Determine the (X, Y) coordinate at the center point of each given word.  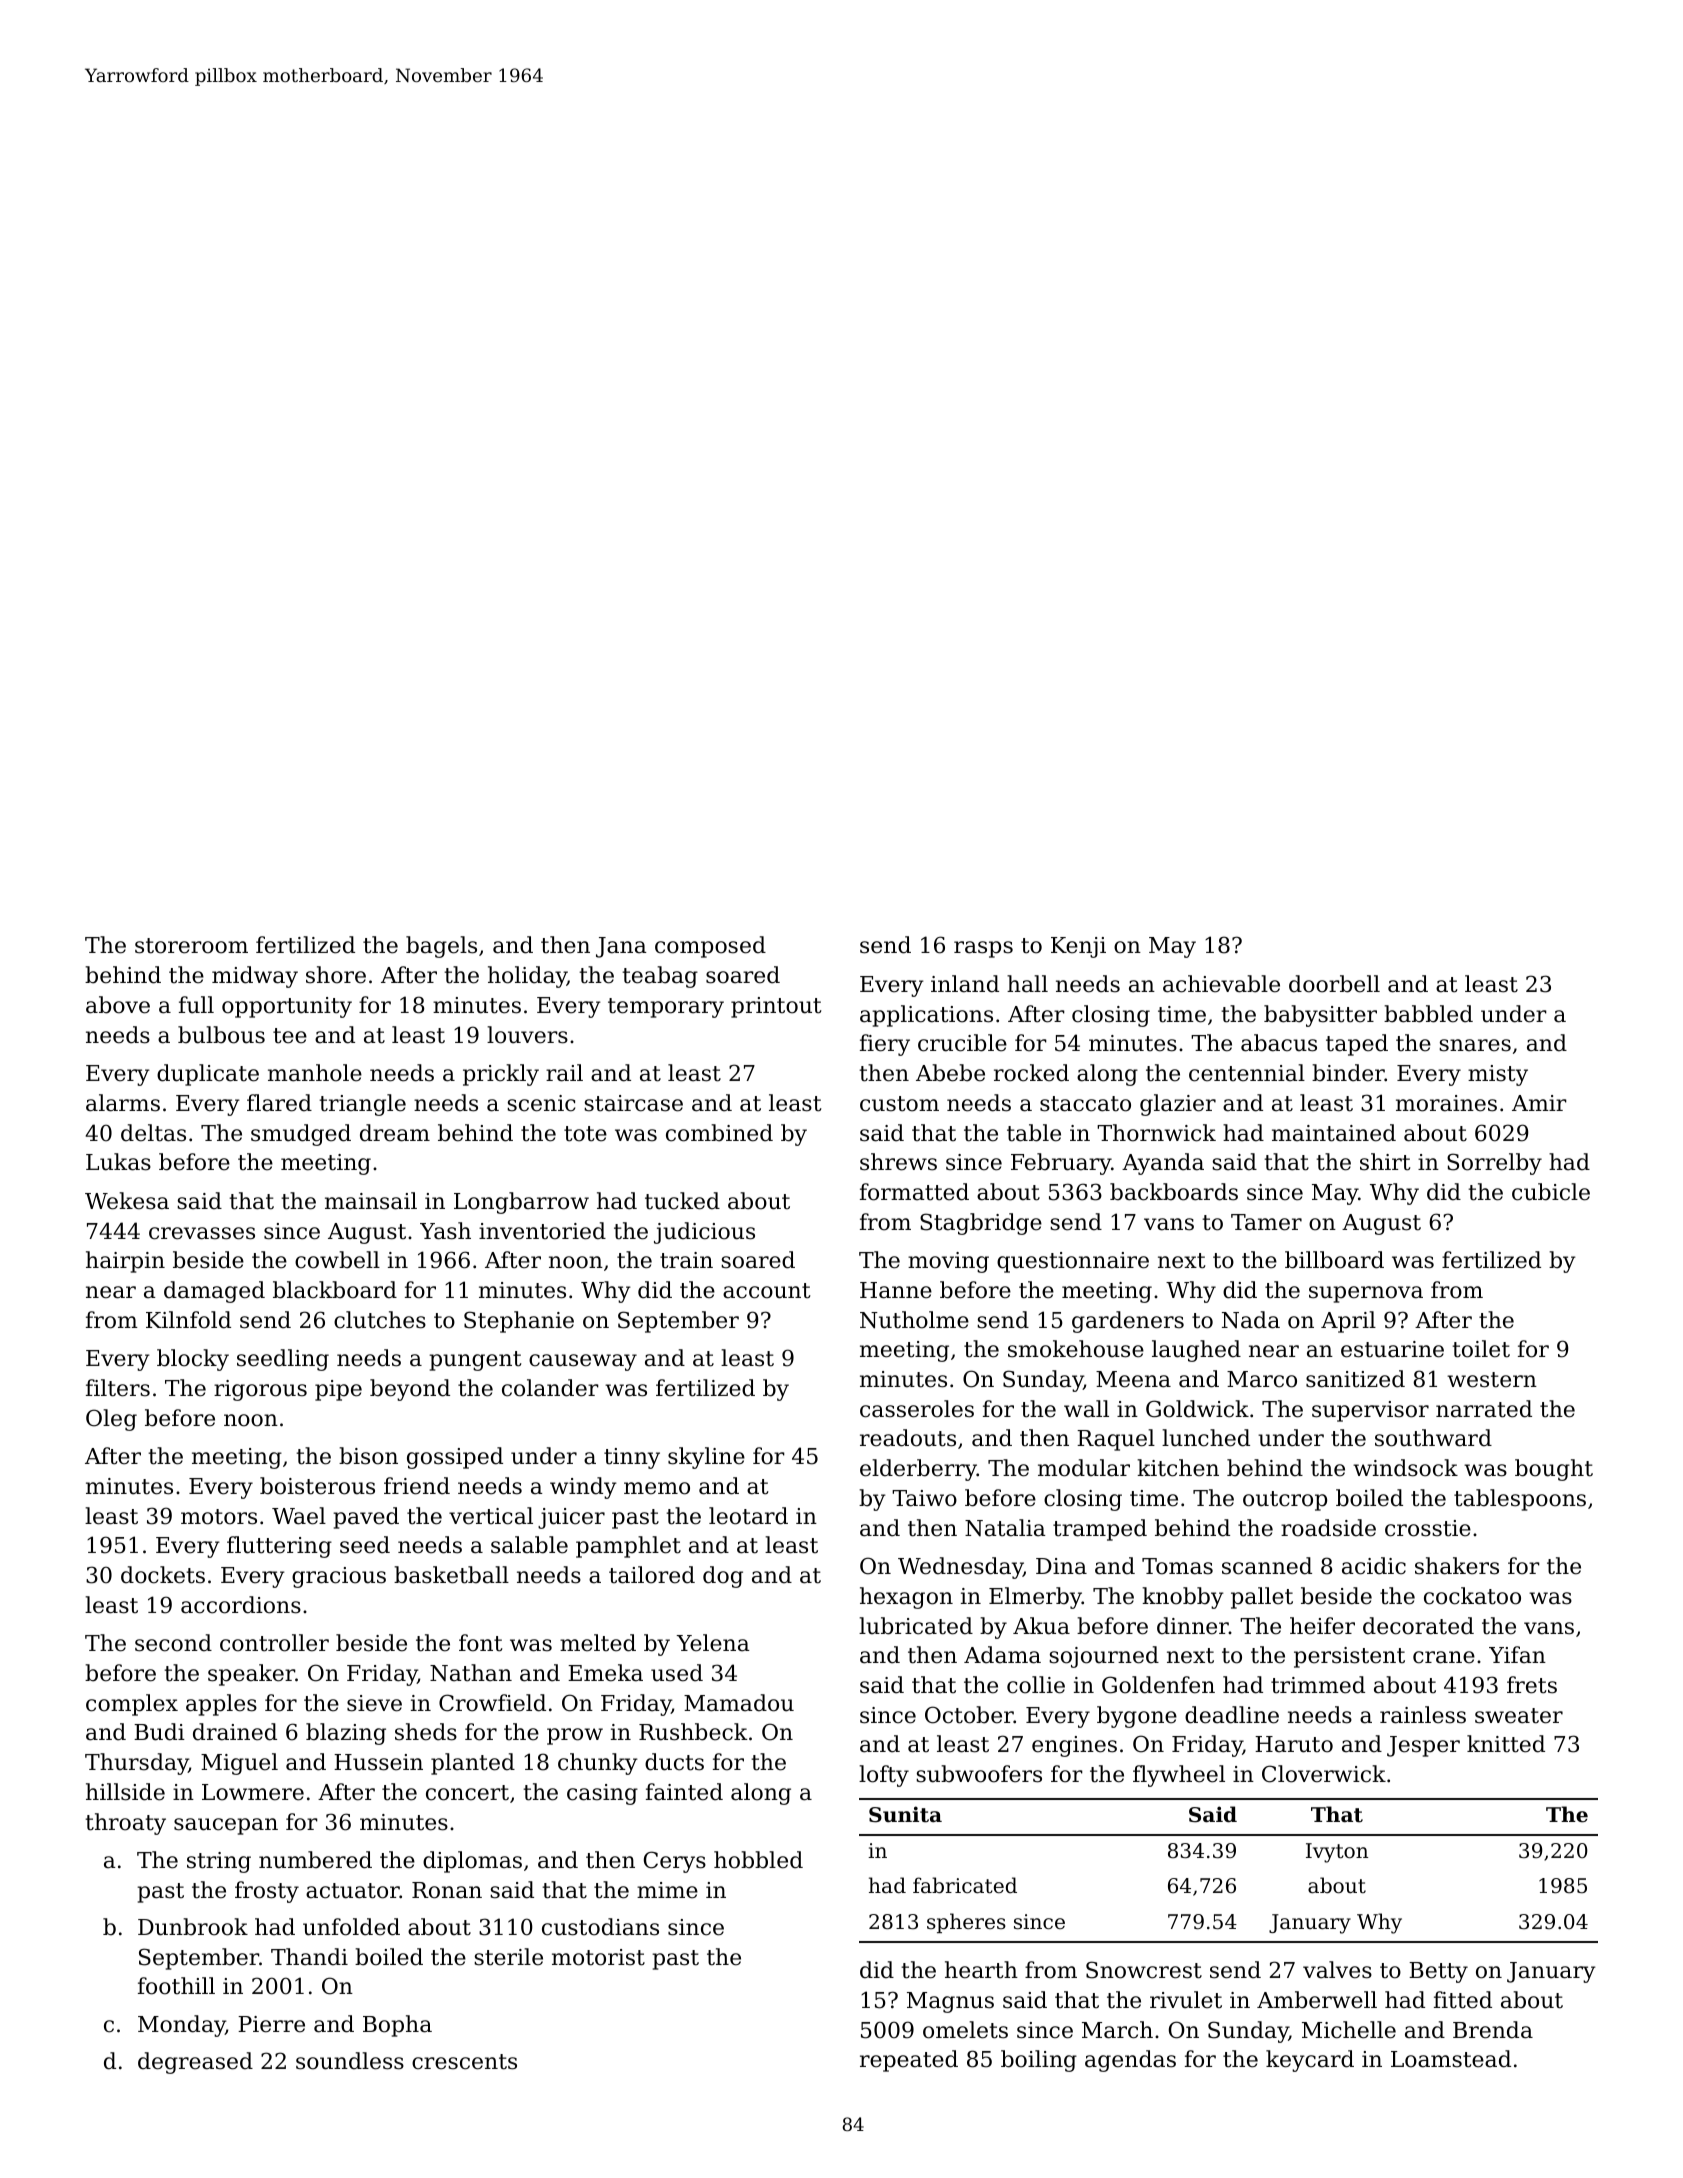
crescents (464, 2062)
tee (290, 1036)
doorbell (1334, 984)
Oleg (111, 1420)
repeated (909, 2061)
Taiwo (924, 1498)
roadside (1328, 1528)
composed (710, 947)
